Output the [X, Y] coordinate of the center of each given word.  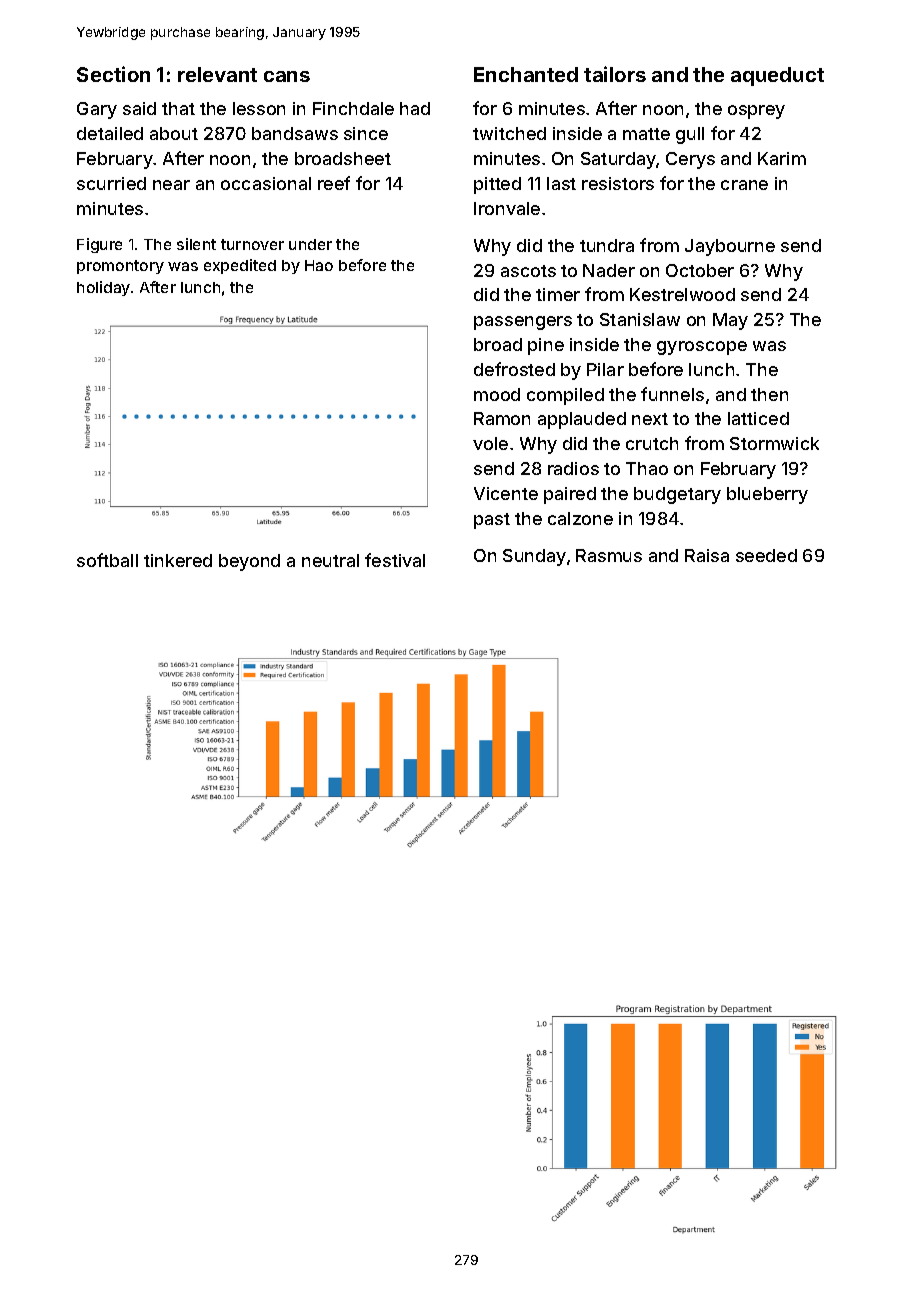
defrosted [514, 369]
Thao [647, 468]
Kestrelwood [682, 294]
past [492, 521]
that [178, 108]
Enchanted [526, 74]
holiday [103, 288]
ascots [528, 271]
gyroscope [702, 348]
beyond [249, 562]
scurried [111, 183]
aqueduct [777, 76]
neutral [330, 560]
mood [497, 394]
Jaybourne [730, 247]
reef [334, 183]
